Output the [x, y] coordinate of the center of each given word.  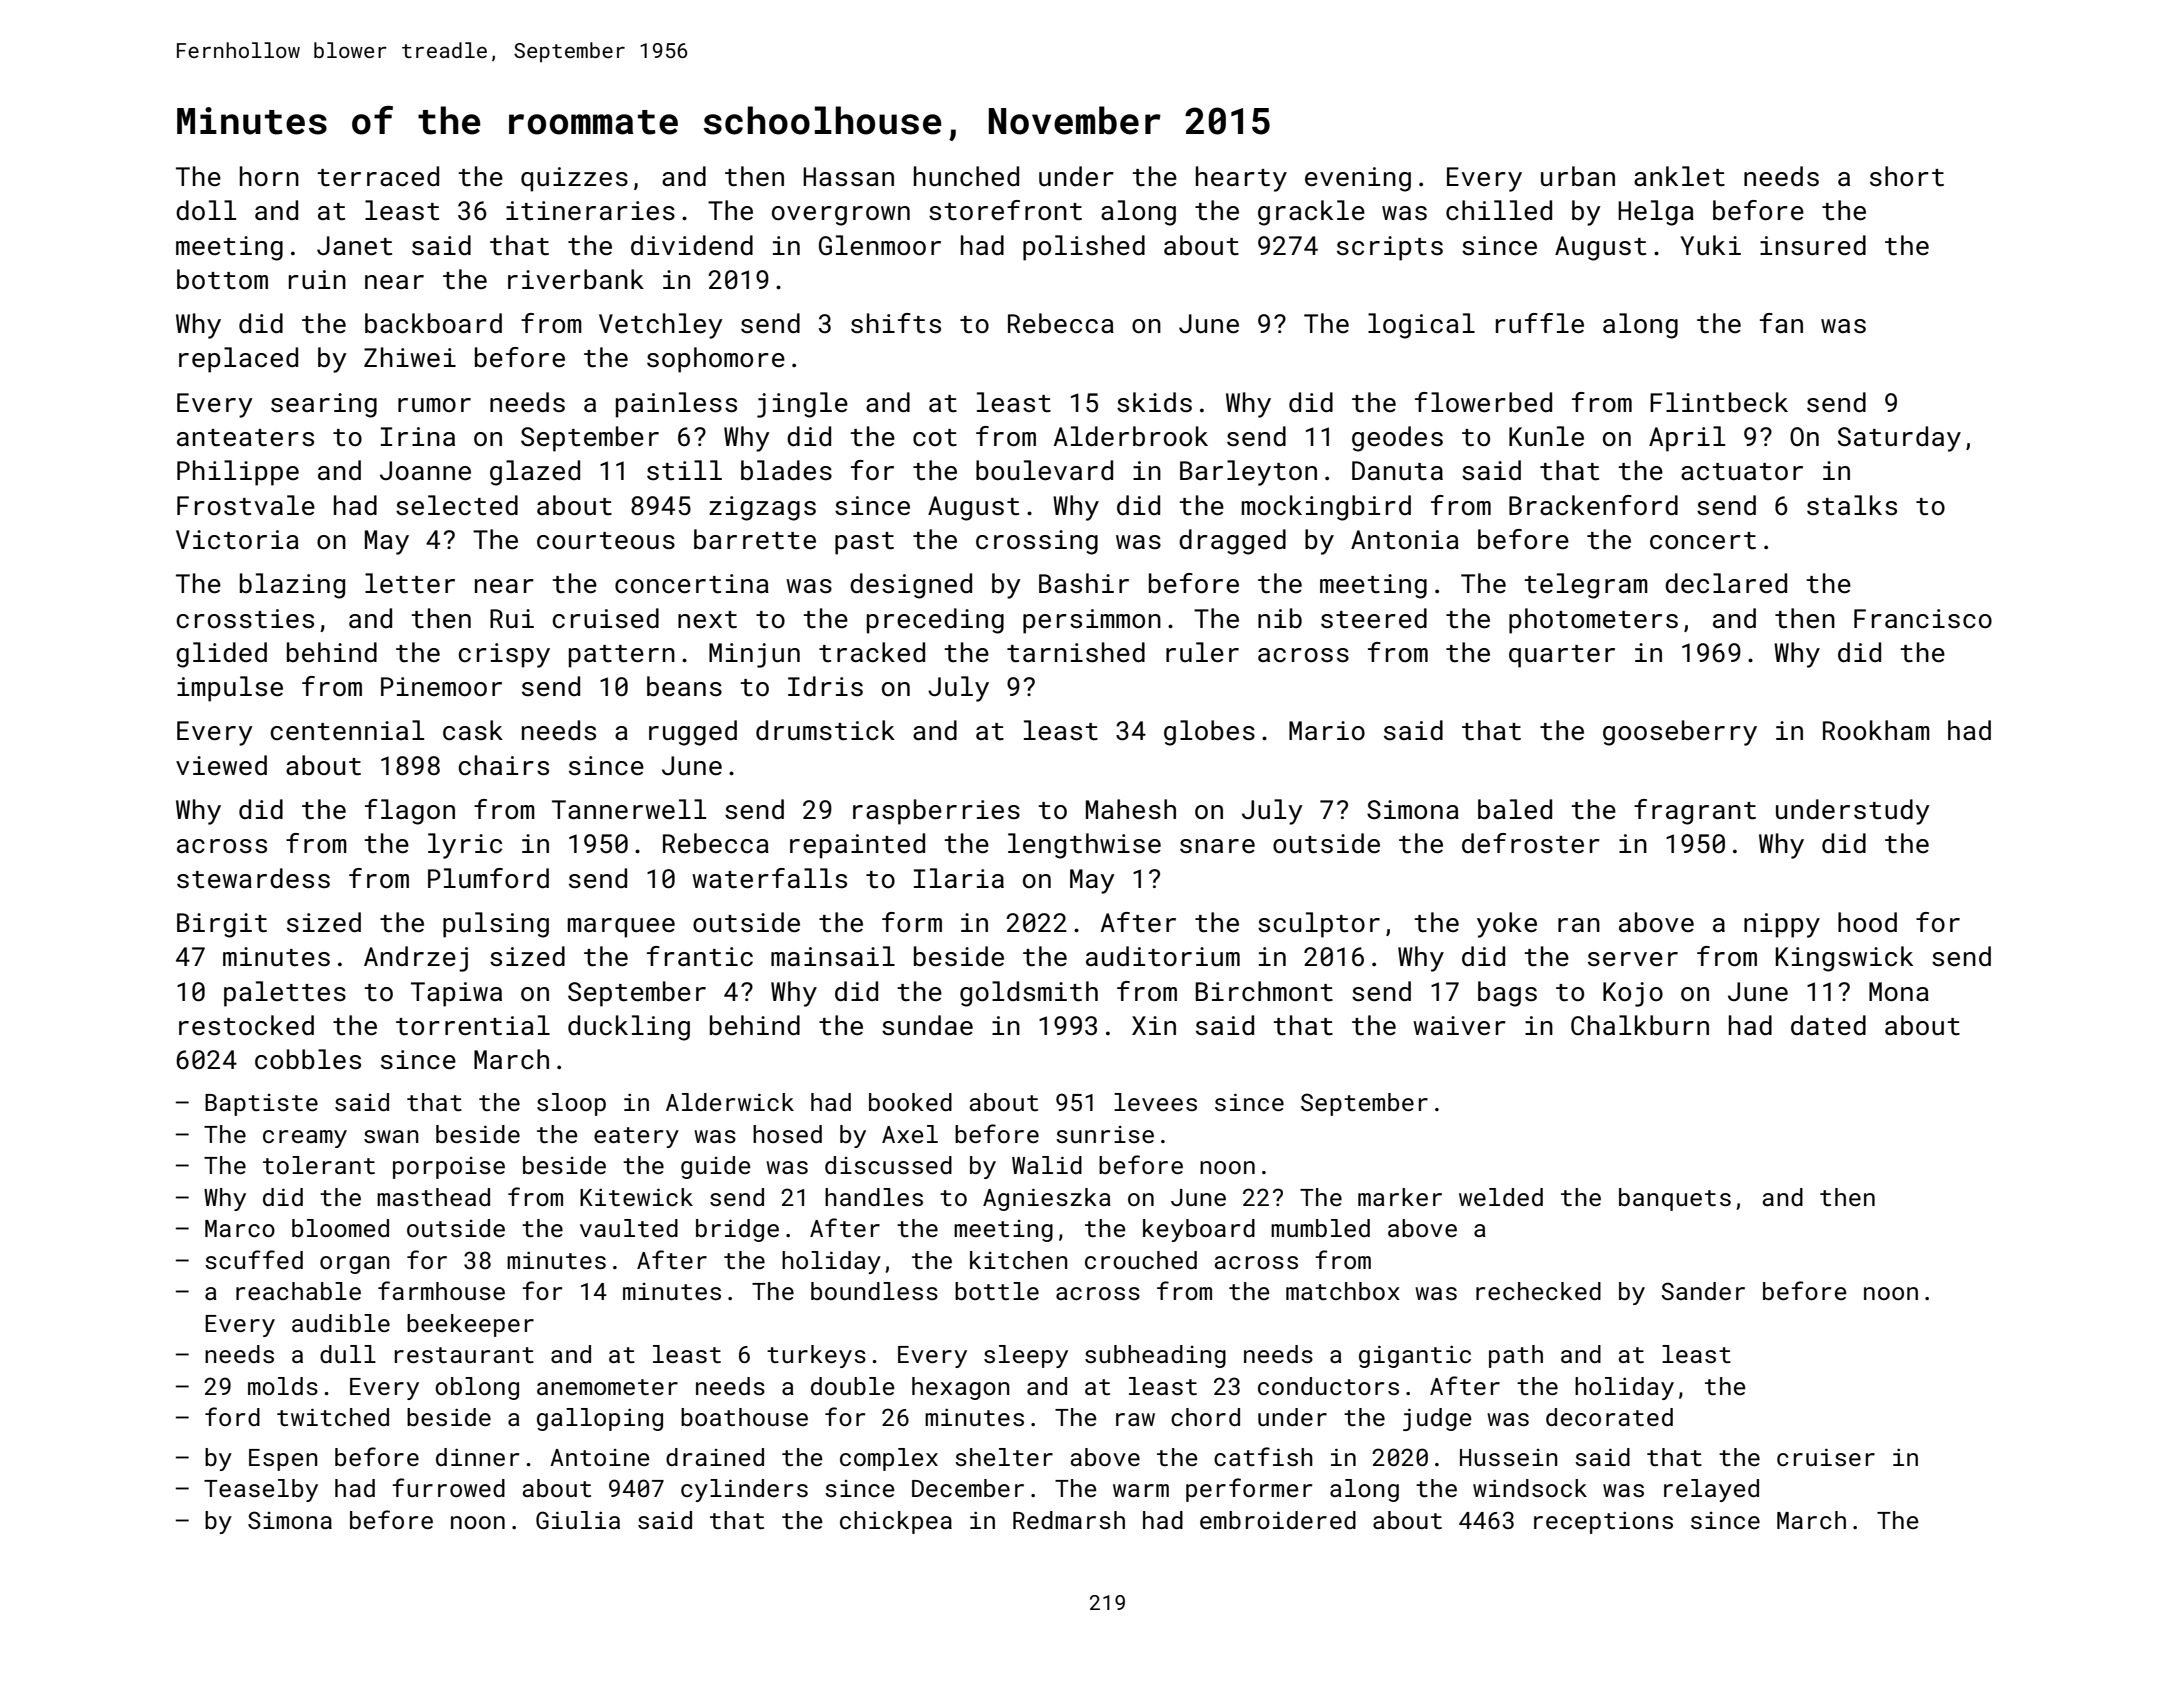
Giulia [578, 1520]
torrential [473, 1025]
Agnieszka [1047, 1199]
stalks [1852, 505]
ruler [1202, 652]
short [1907, 176]
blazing [292, 586]
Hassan [848, 177]
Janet [354, 246]
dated [1828, 1025]
